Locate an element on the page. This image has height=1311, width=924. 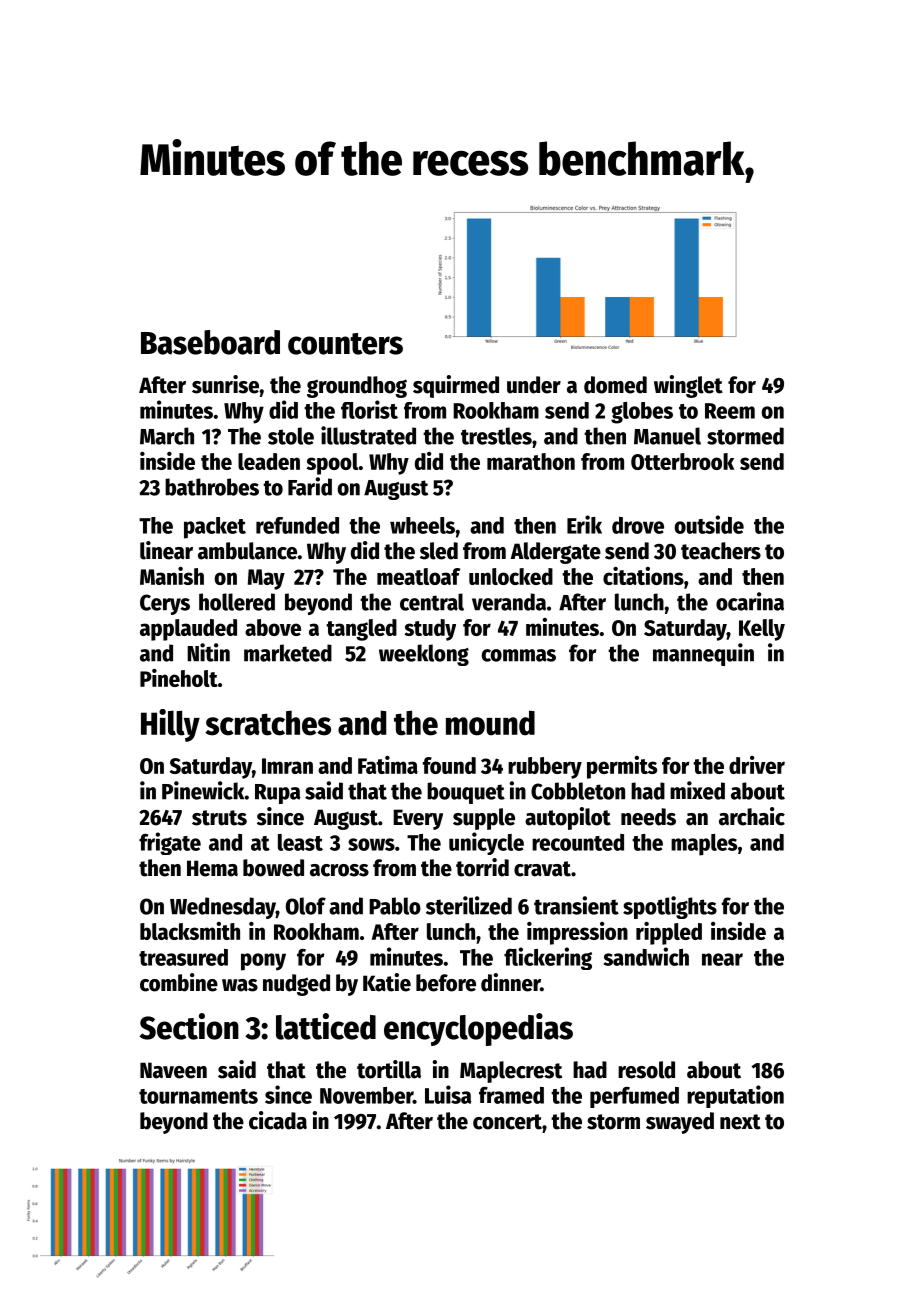
Pablo is located at coordinates (395, 906).
